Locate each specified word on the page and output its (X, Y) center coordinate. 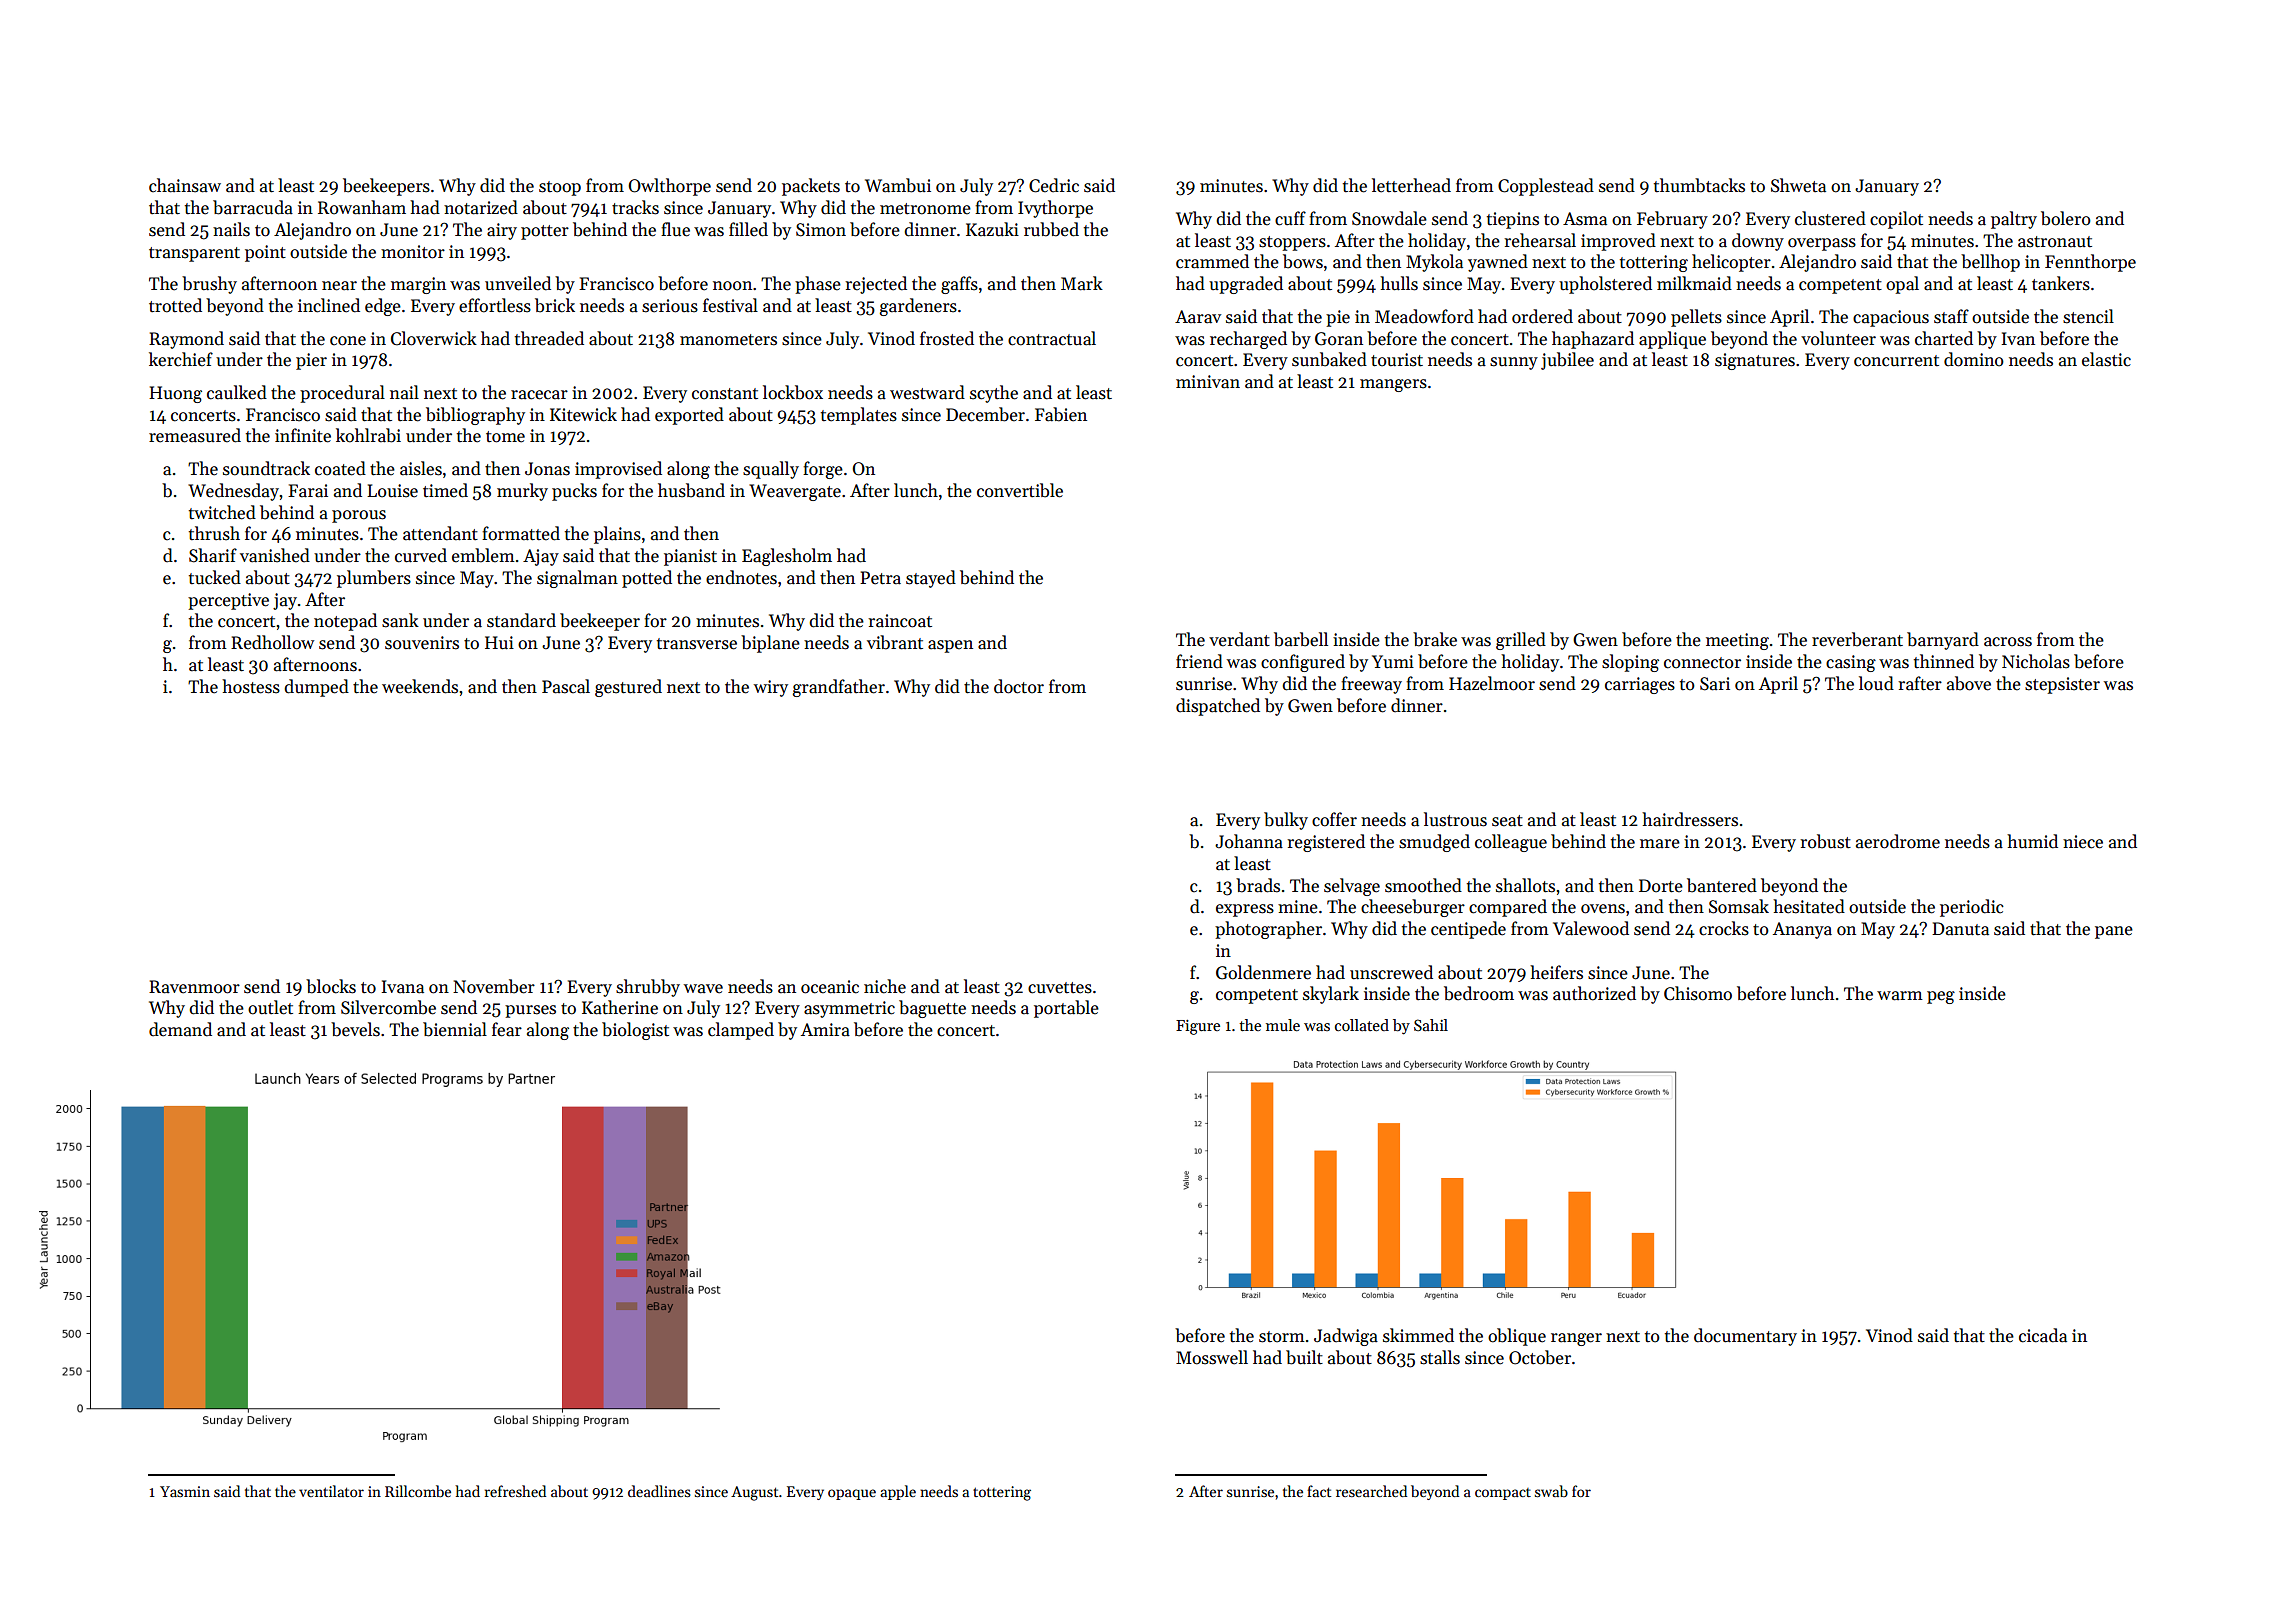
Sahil (1431, 1025)
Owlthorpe (669, 187)
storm (1282, 1337)
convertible (1020, 490)
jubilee (1567, 361)
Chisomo (1698, 993)
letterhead (1411, 185)
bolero (2066, 218)
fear (507, 1029)
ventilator (331, 1491)
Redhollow (272, 642)
